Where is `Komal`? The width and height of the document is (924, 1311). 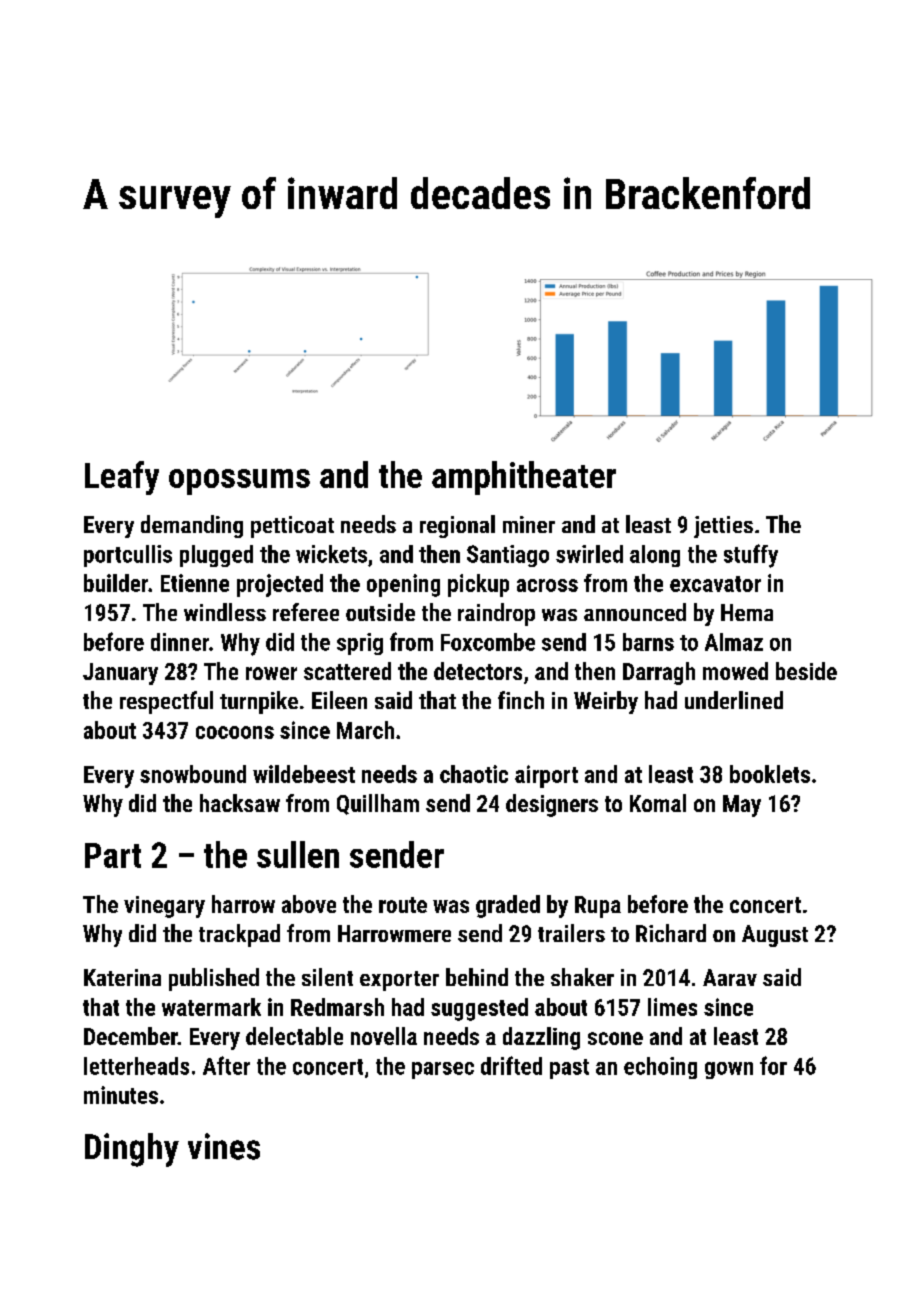
Komal is located at coordinates (658, 803).
